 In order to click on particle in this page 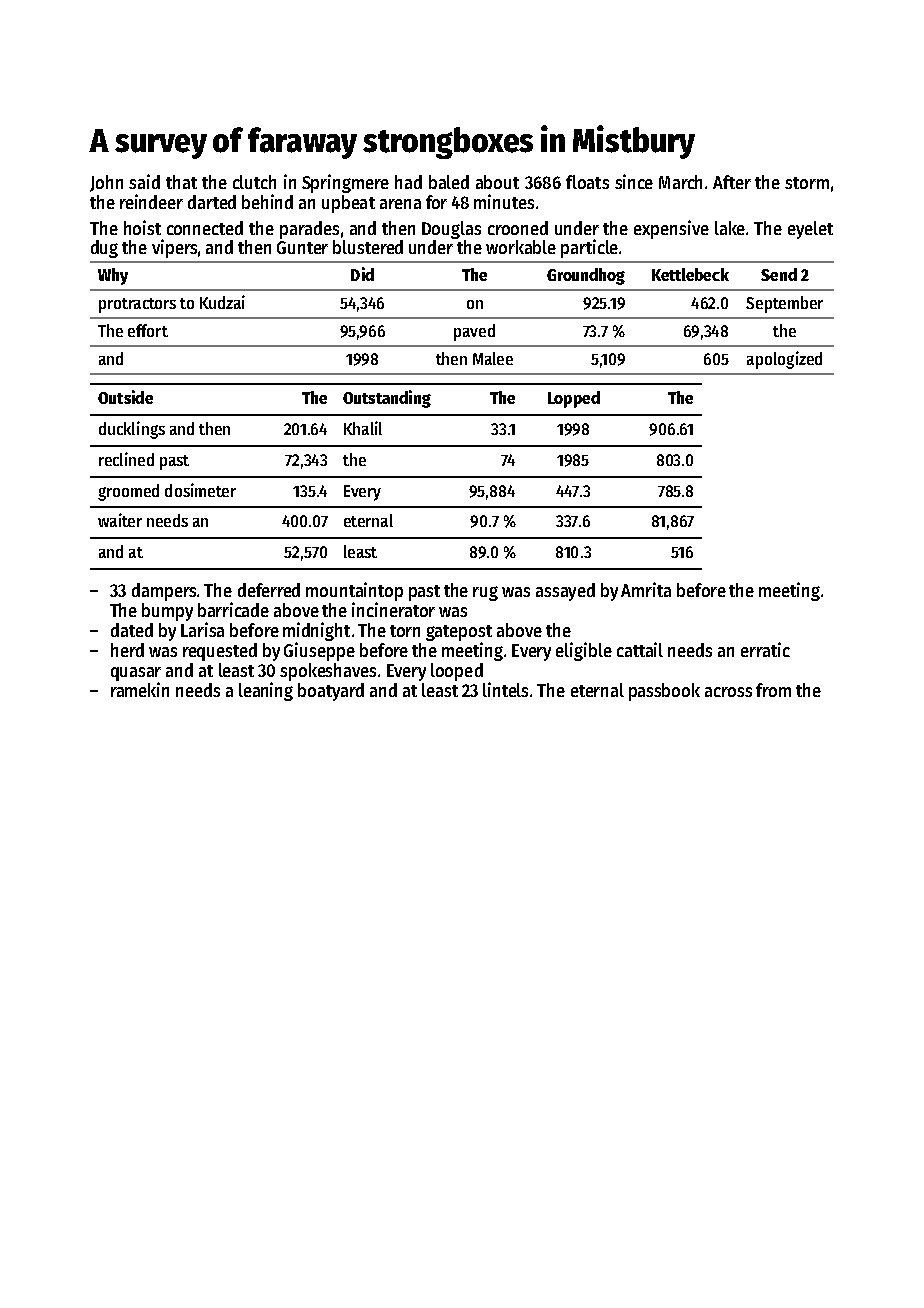, I will do `click(589, 248)`.
